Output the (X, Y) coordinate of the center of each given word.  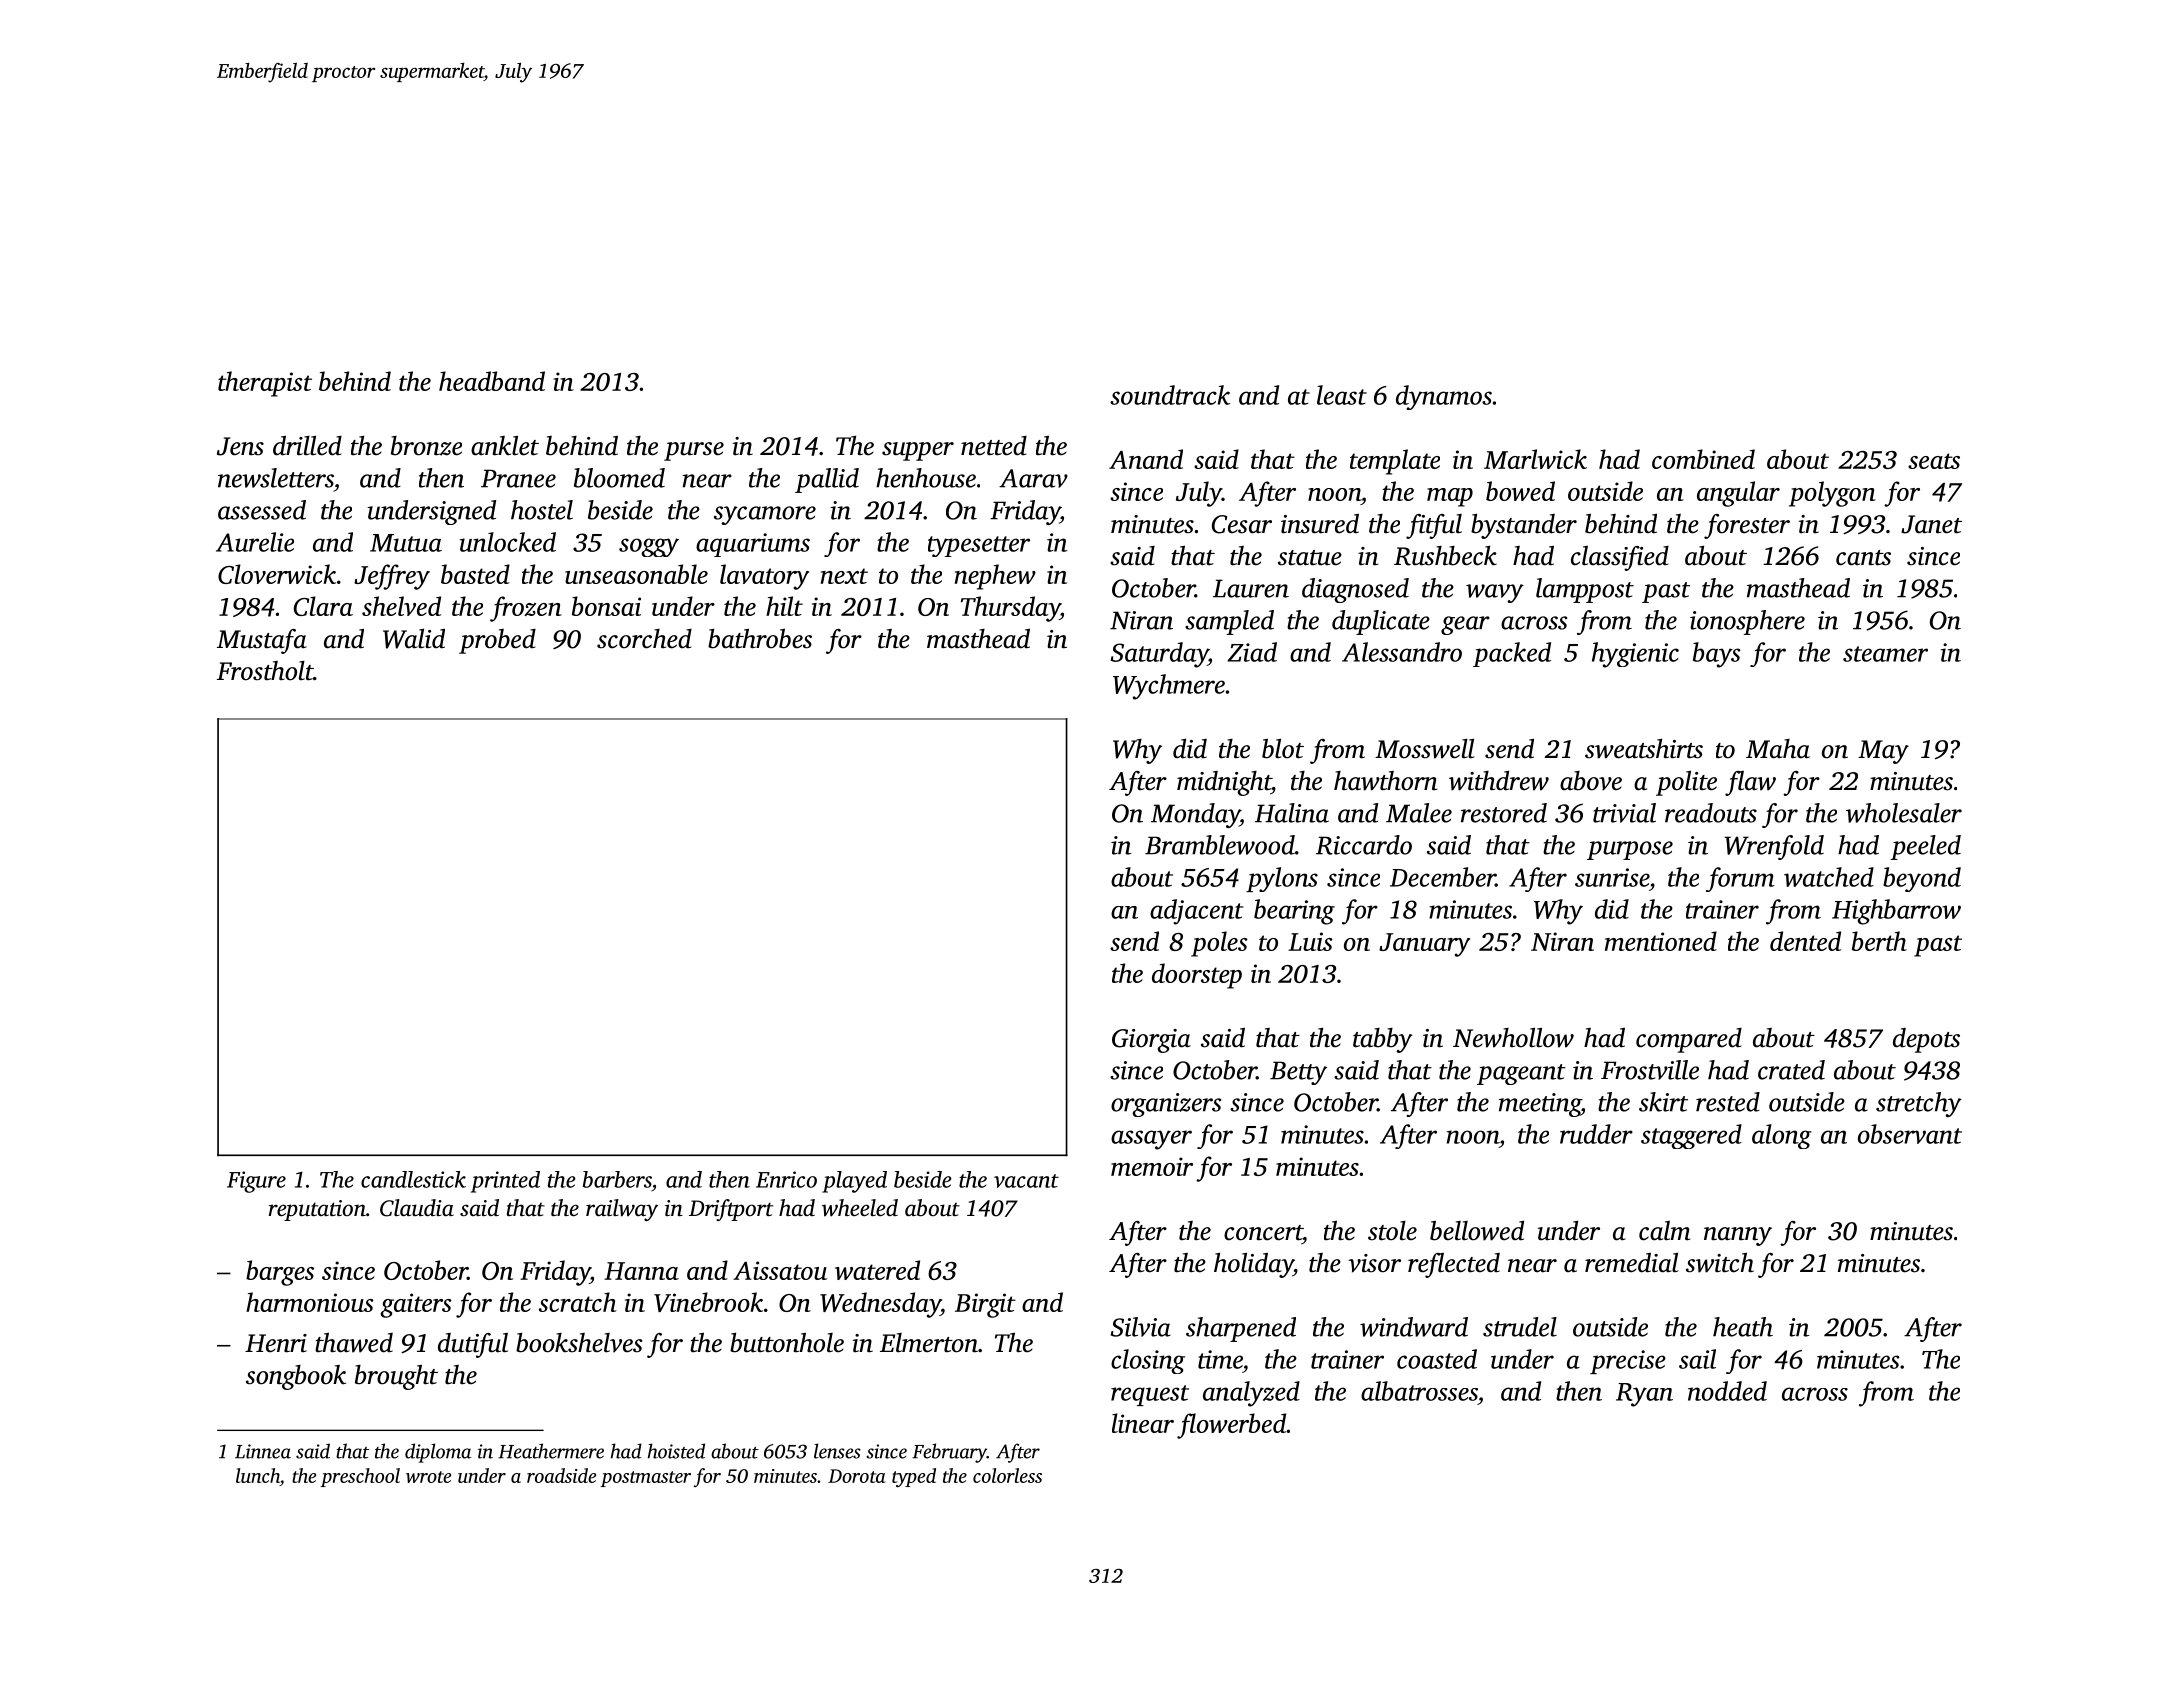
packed (1512, 654)
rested (1728, 1102)
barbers (617, 1179)
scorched (644, 639)
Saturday (1159, 655)
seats (1934, 461)
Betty (1298, 1073)
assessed (262, 510)
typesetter (979, 546)
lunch (258, 1475)
